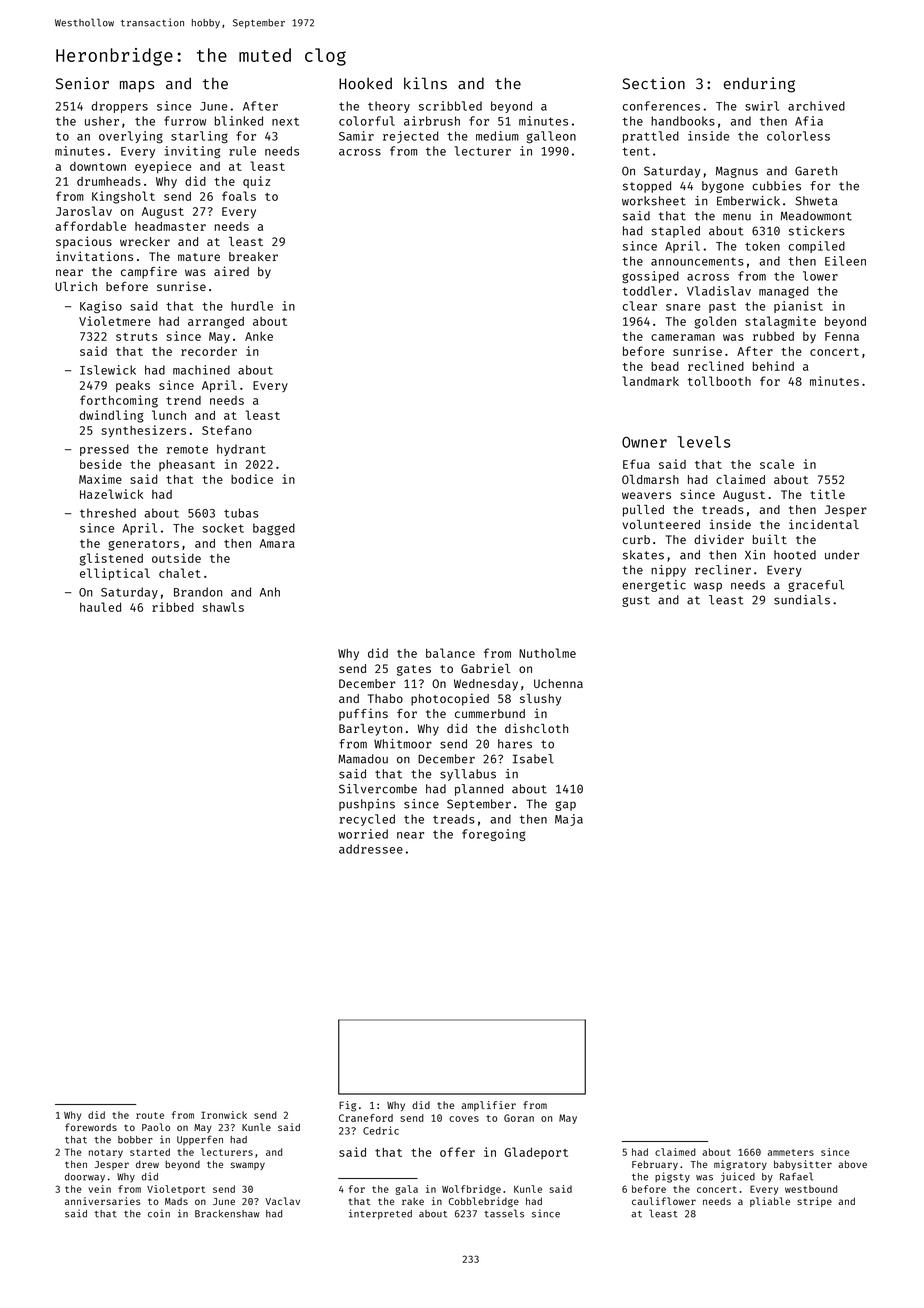 This screenshot has height=1308, width=924. Describe the element at coordinates (85, 1178) in the screenshot. I see `doorway` at that location.
